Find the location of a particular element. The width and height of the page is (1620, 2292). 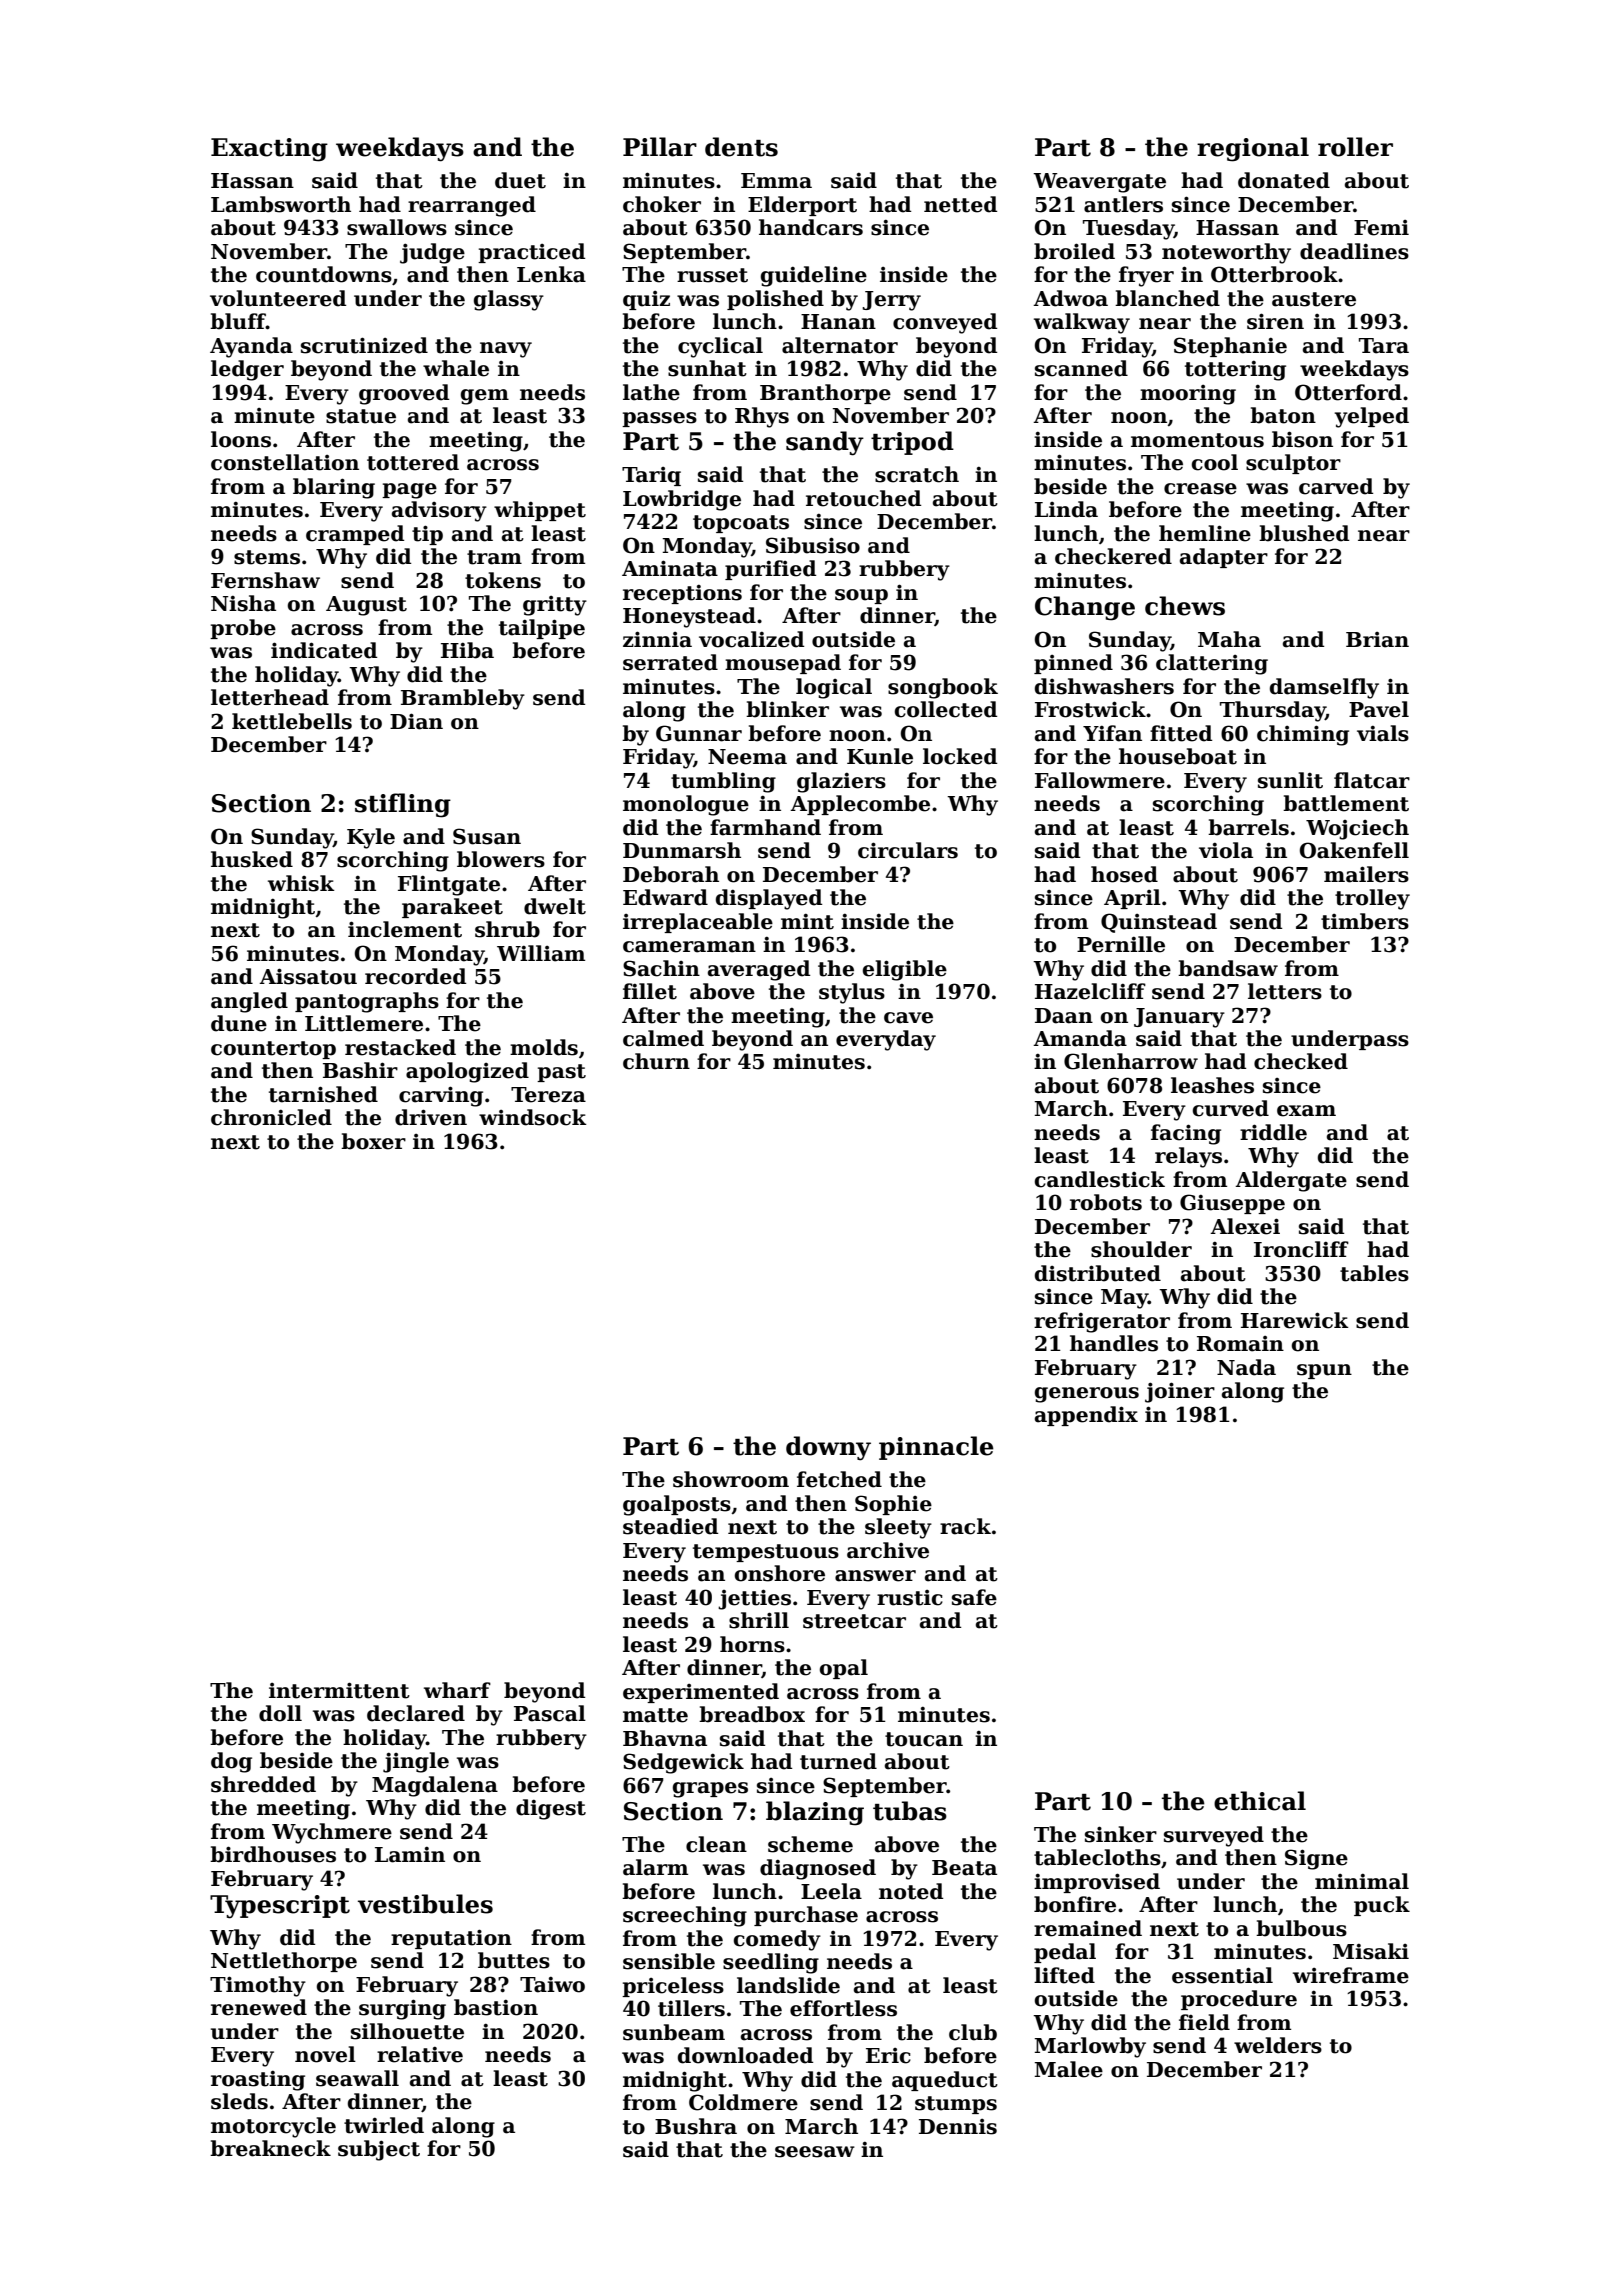

downloaded is located at coordinates (745, 2055).
